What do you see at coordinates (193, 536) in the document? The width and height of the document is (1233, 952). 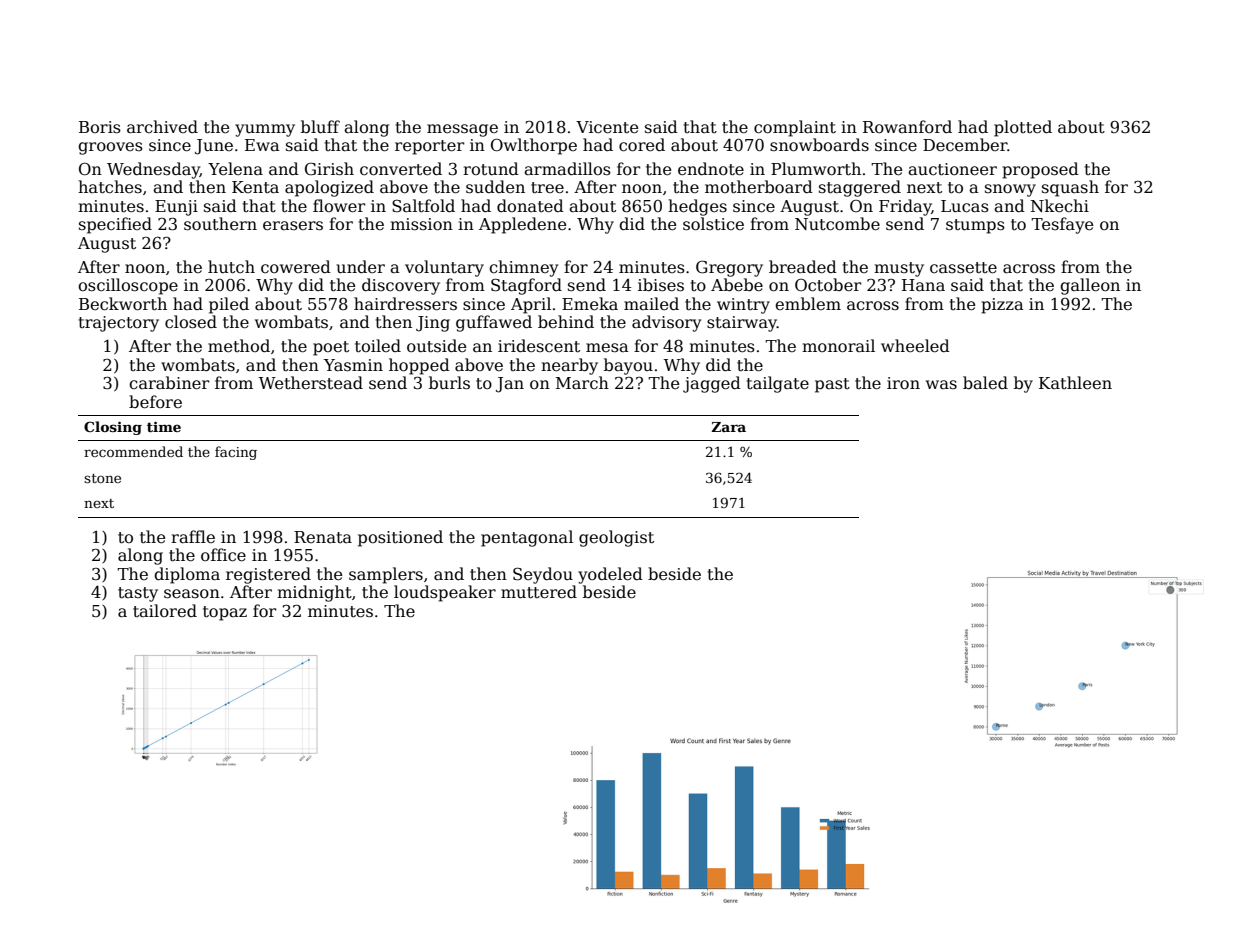 I see `raffle` at bounding box center [193, 536].
